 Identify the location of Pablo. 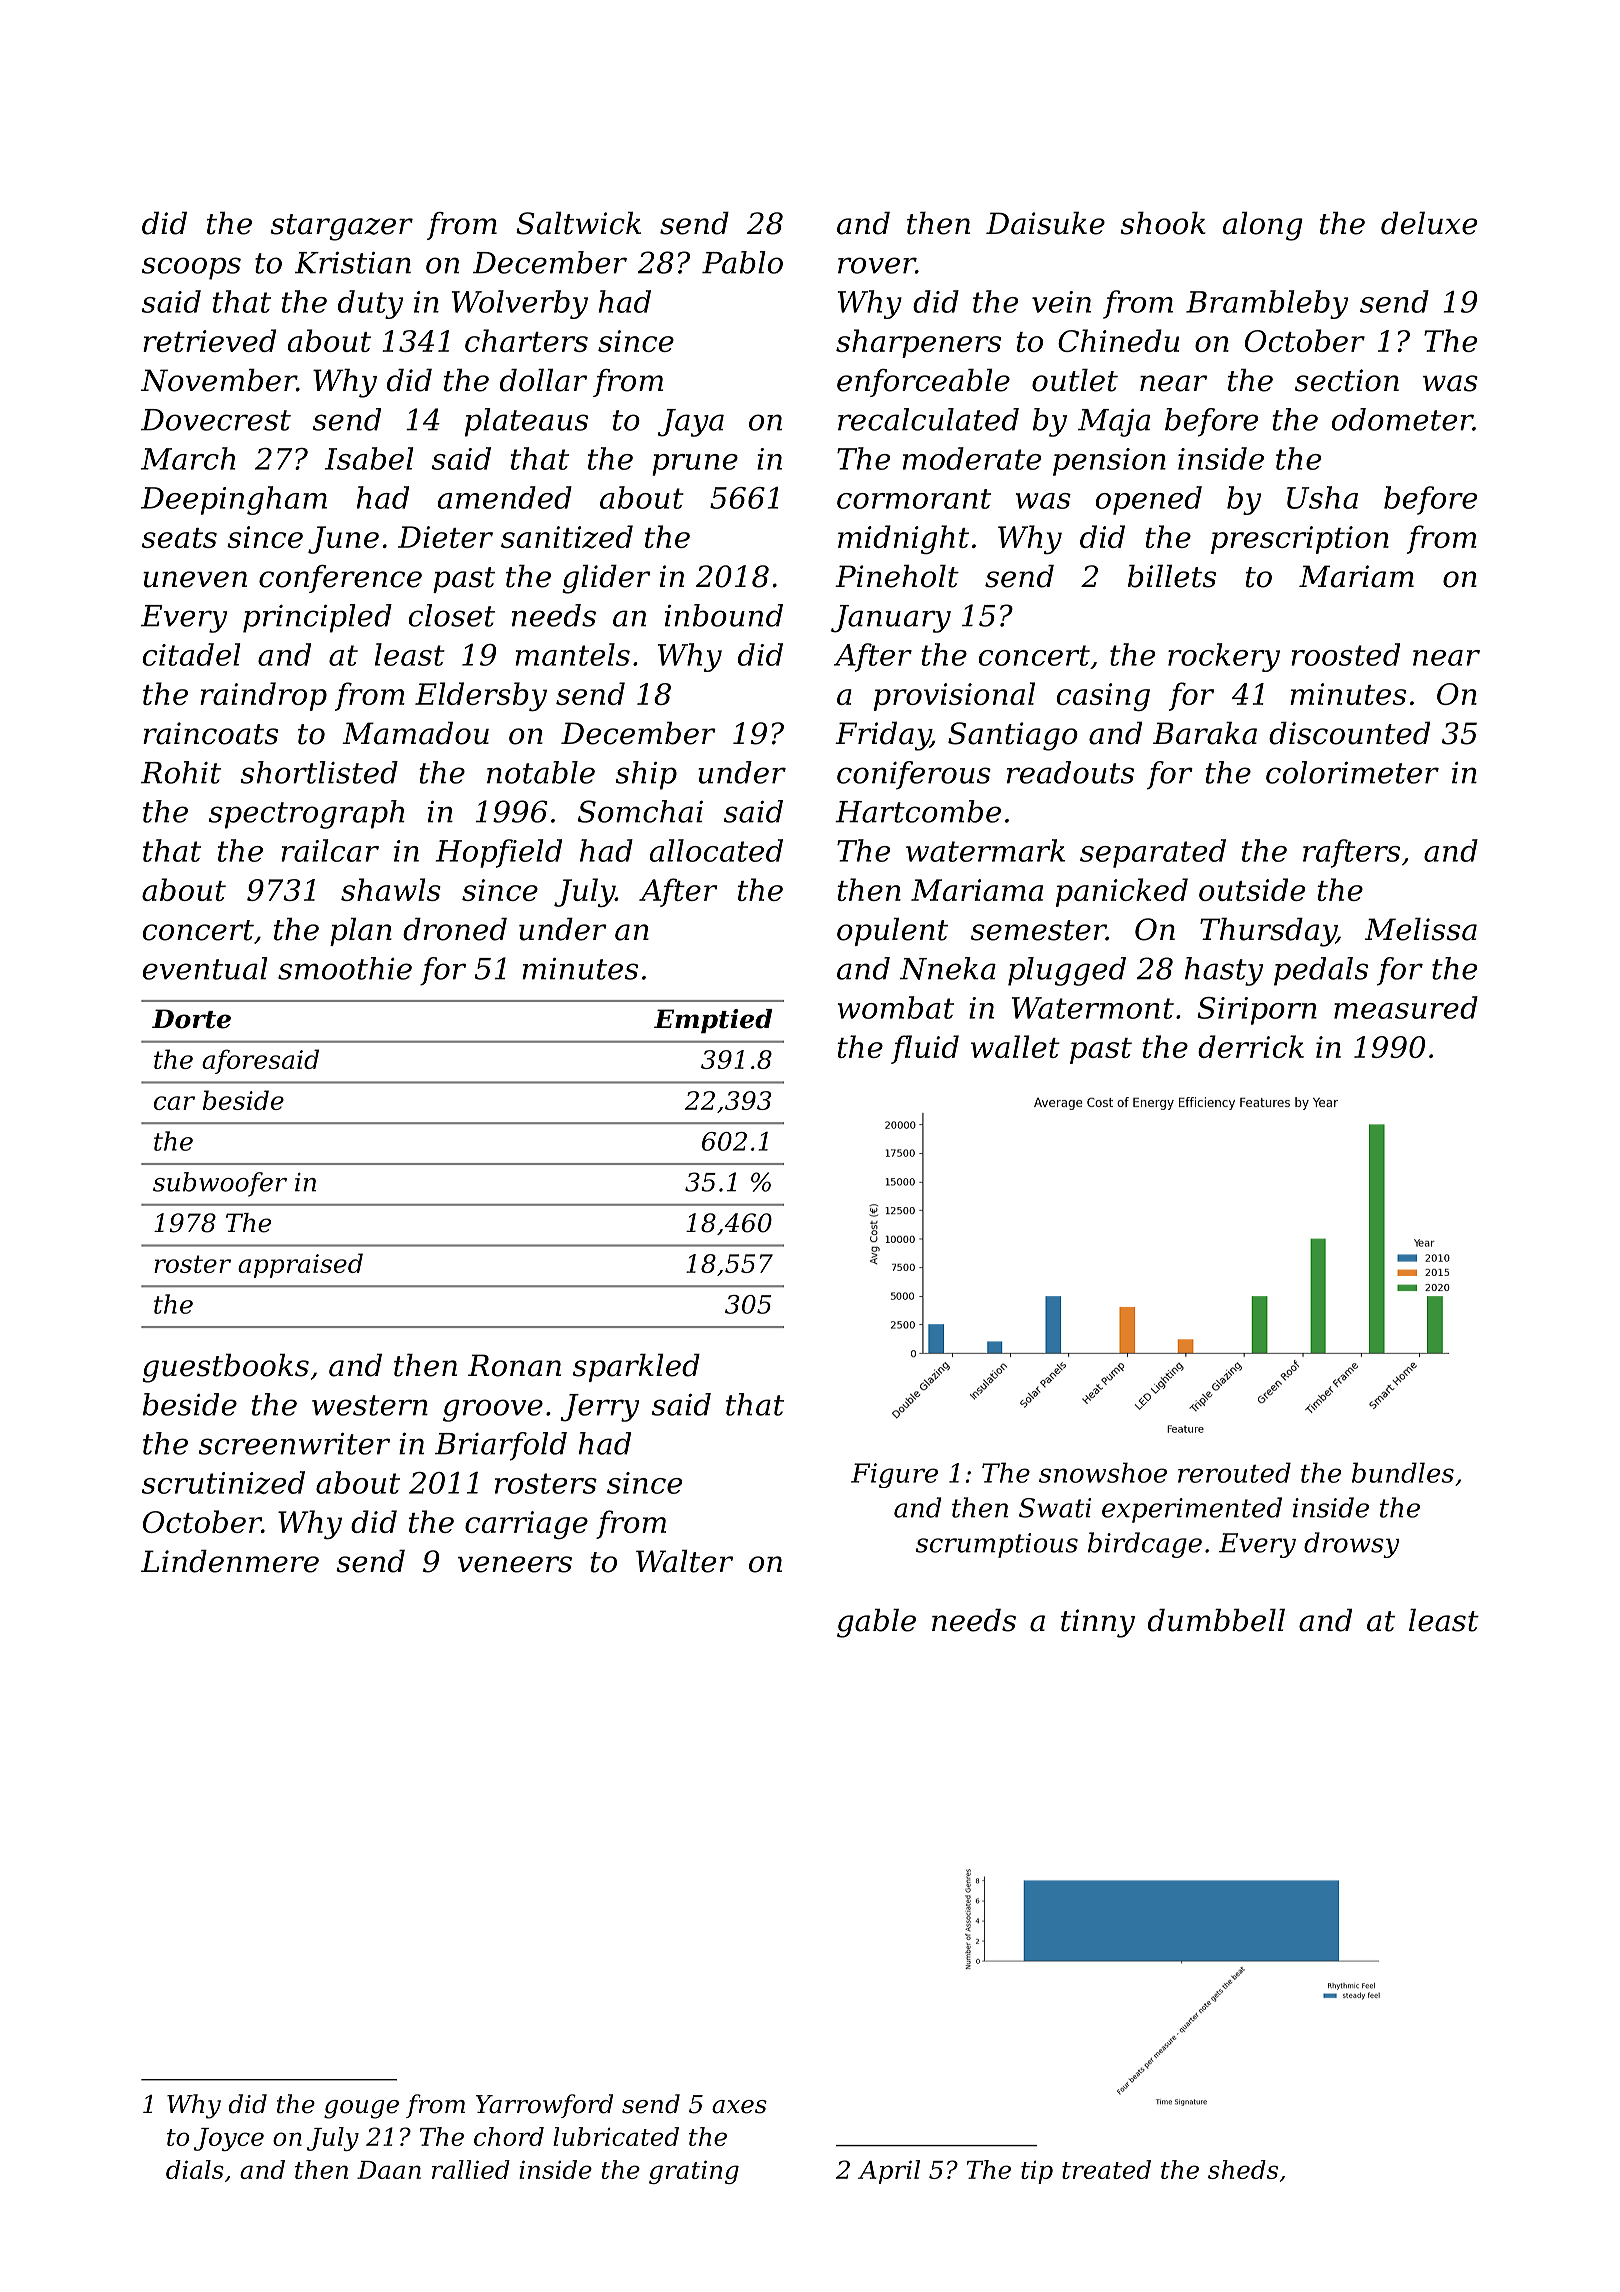
(742, 262).
